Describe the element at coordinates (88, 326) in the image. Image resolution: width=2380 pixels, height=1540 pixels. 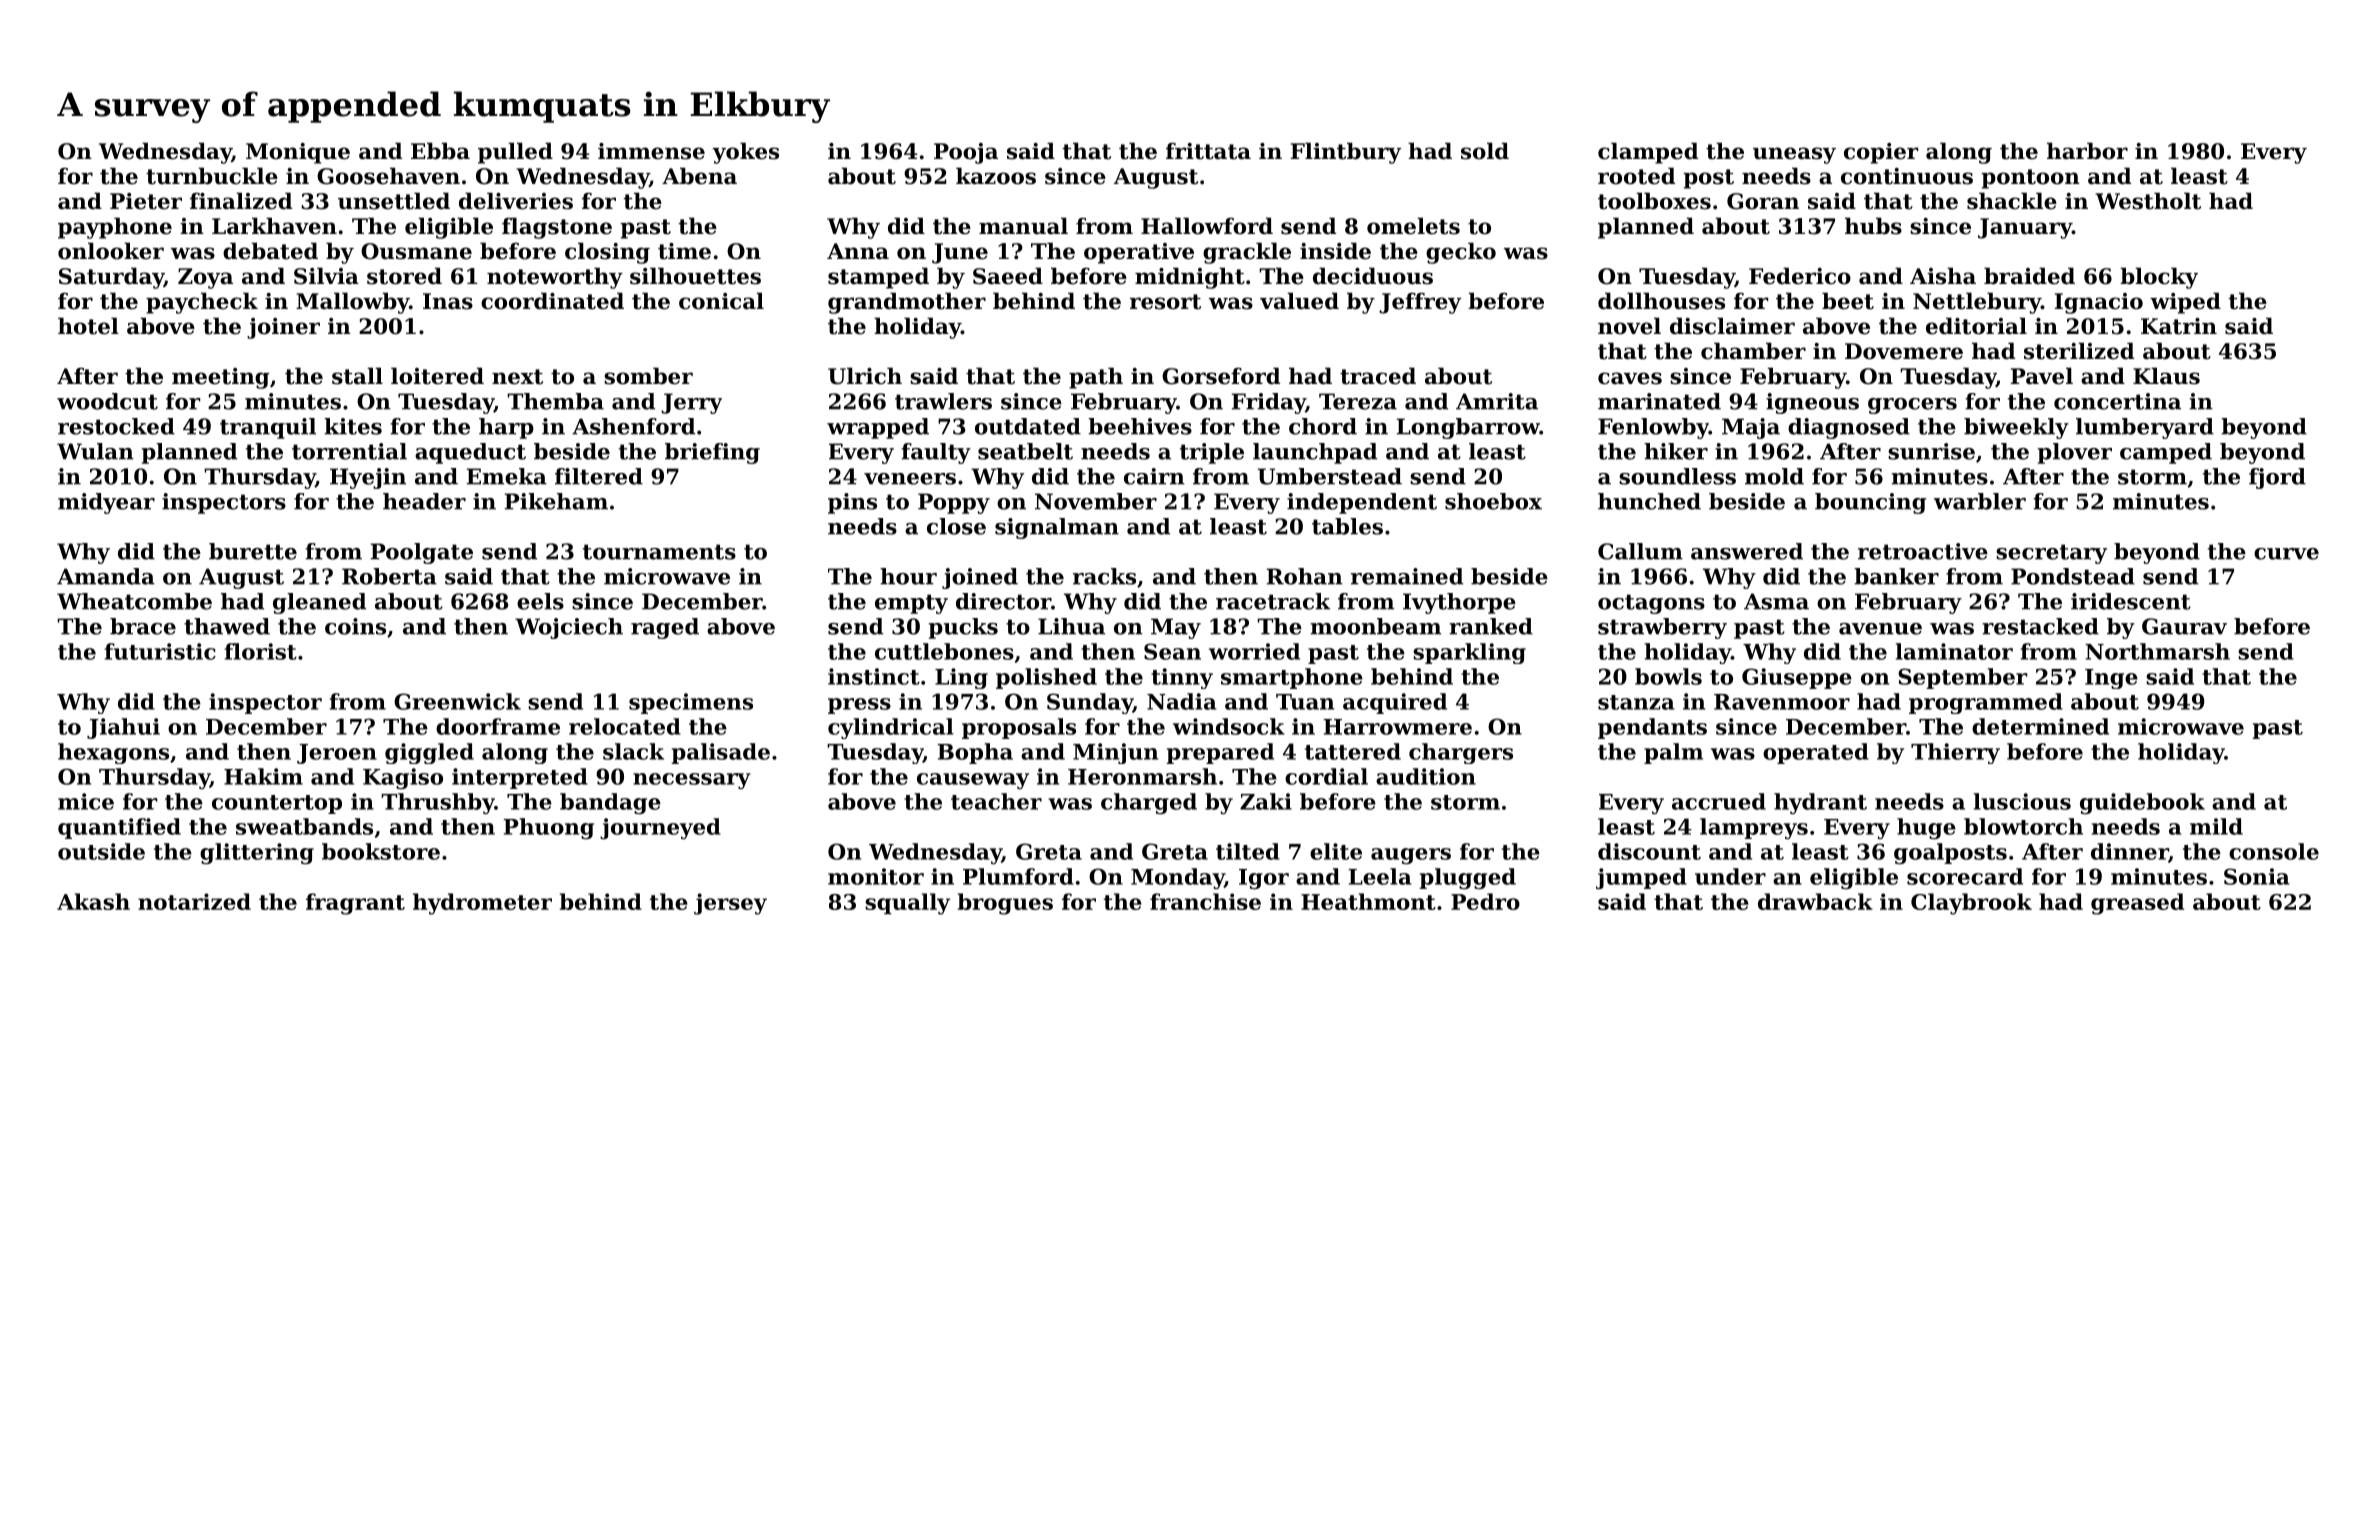
I see `hotel` at that location.
